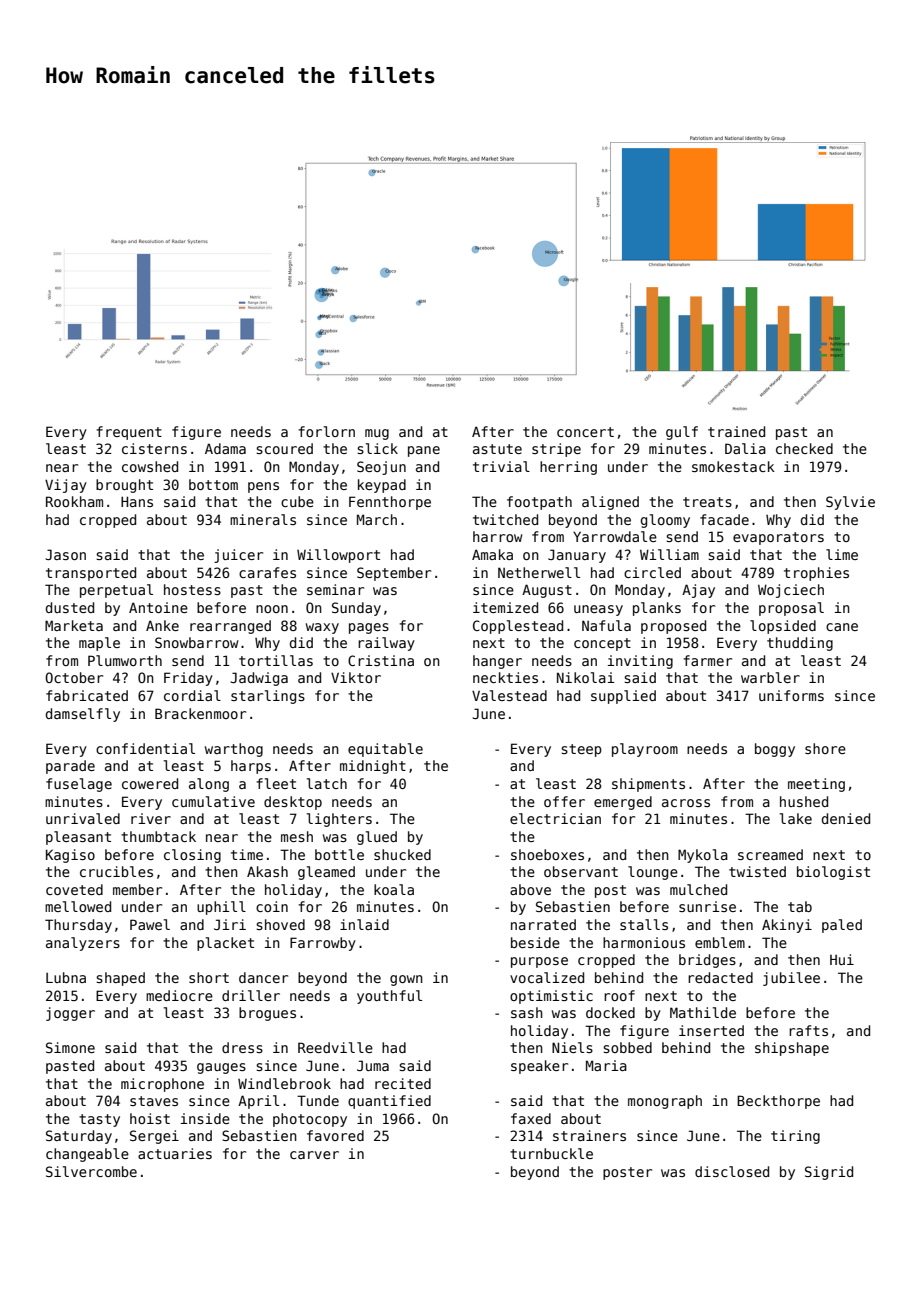 This document has width=924, height=1308. Describe the element at coordinates (645, 750) in the document. I see `playroom` at that location.
